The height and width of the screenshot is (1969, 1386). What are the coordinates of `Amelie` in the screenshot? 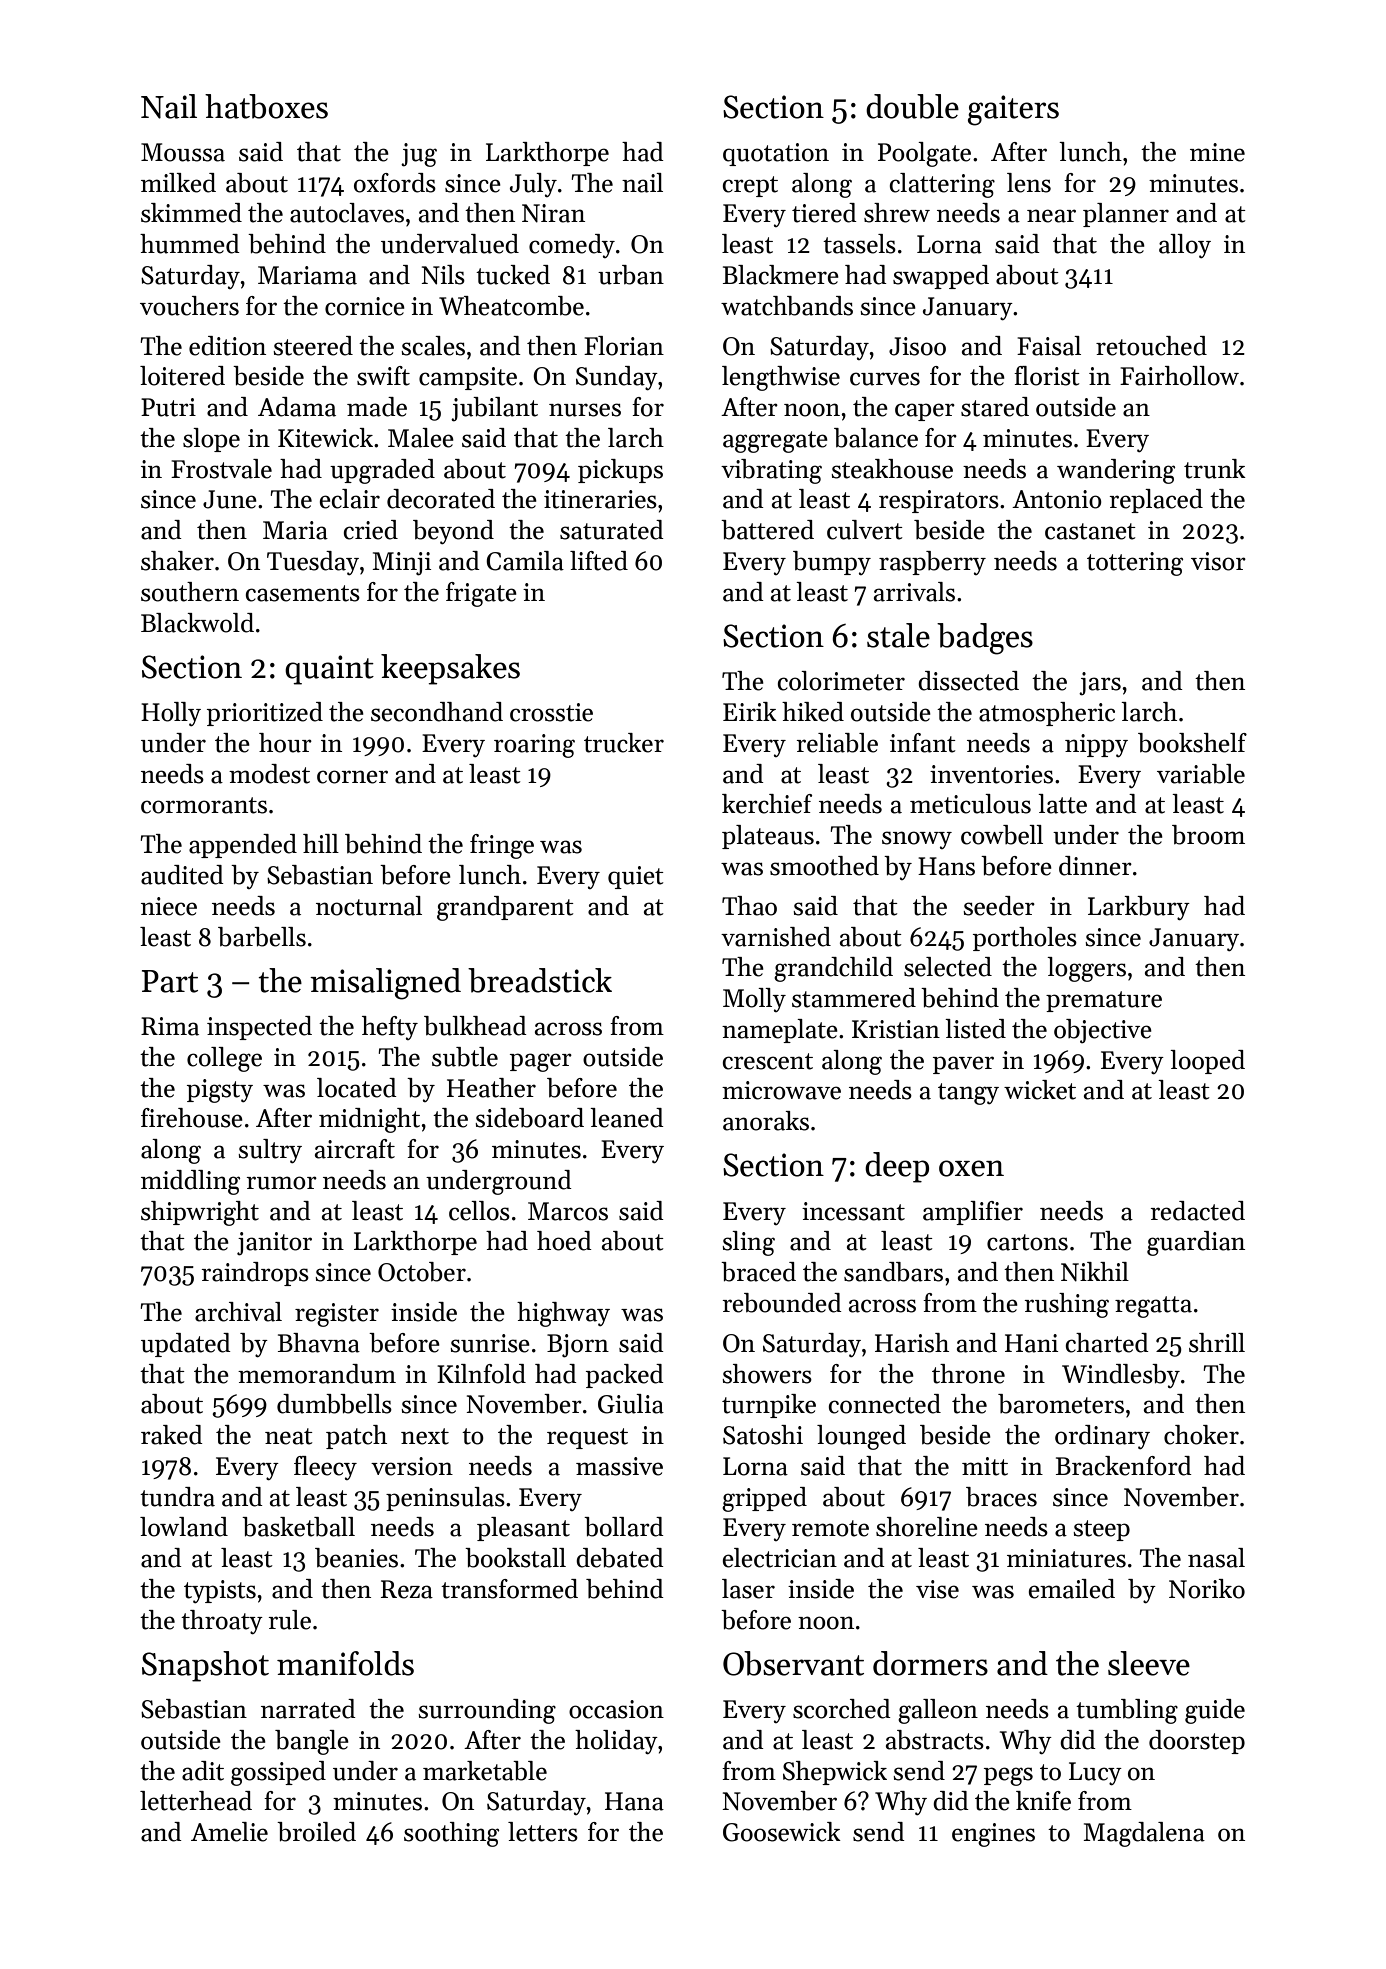 It's located at (229, 1832).
